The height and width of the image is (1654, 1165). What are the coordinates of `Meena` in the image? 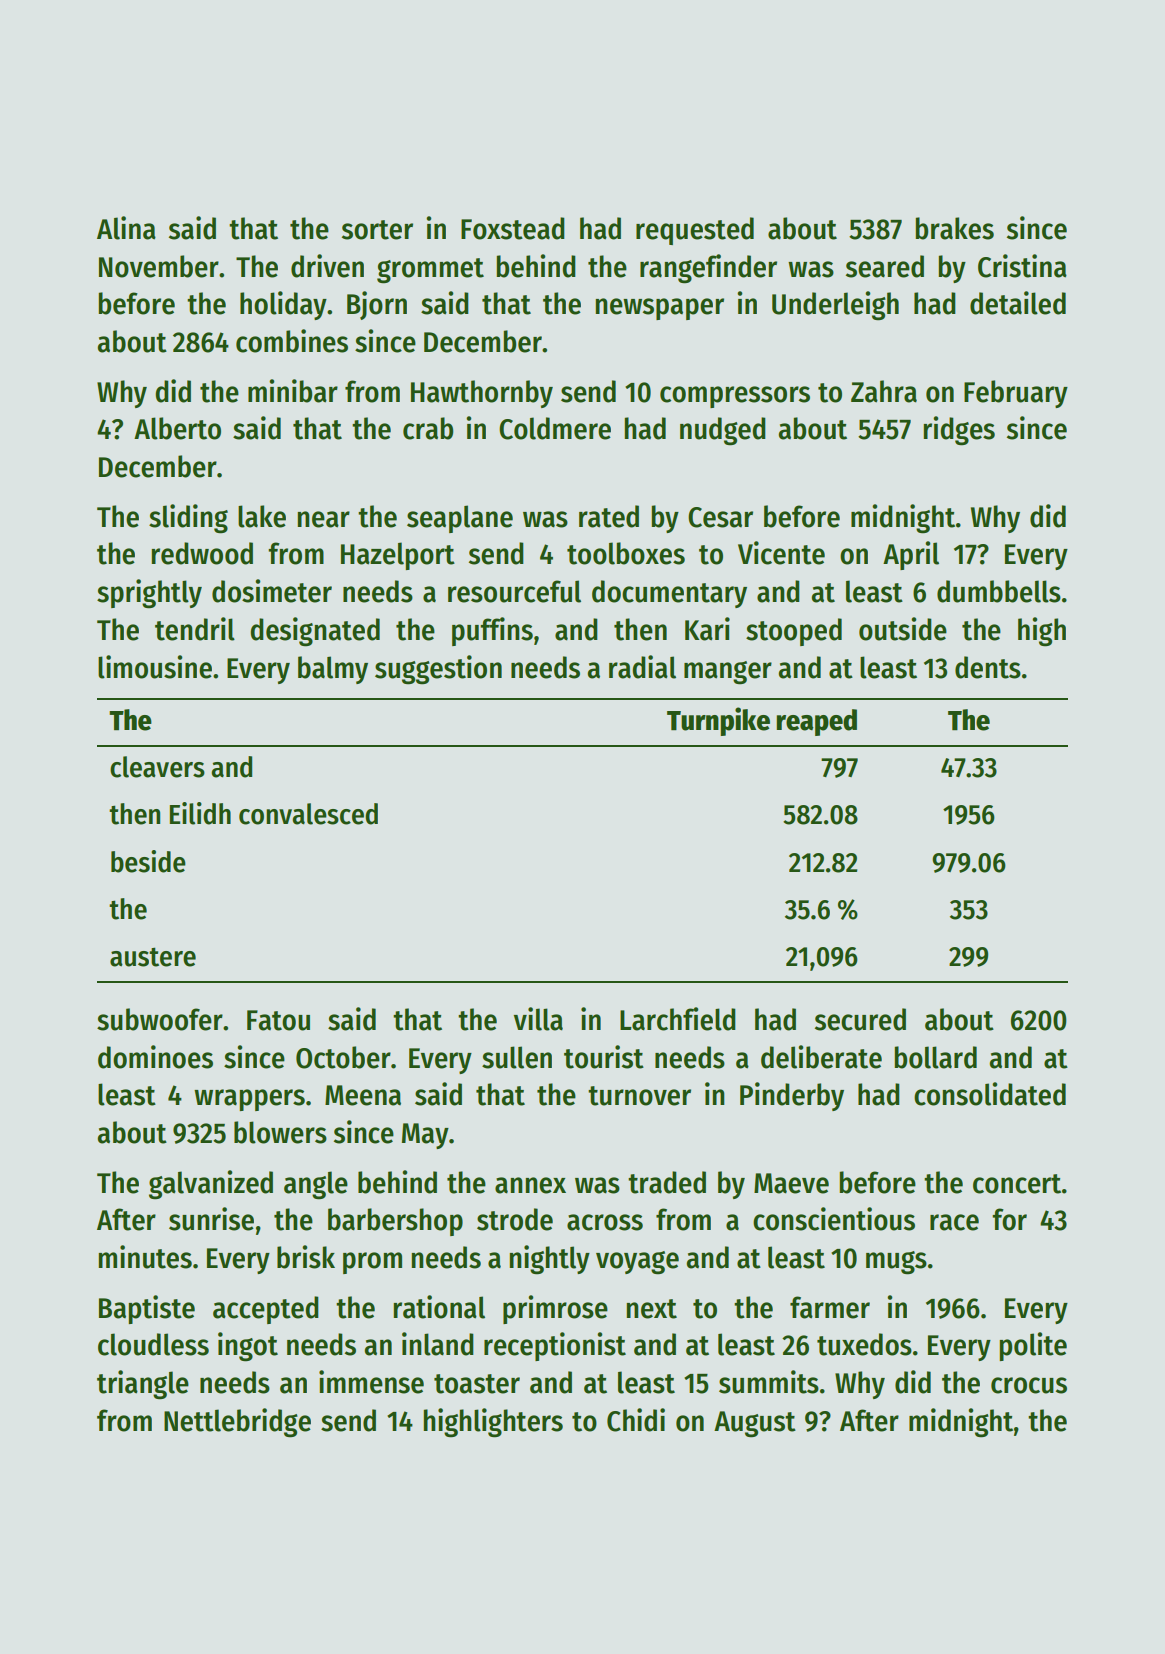 It's located at (363, 1095).
